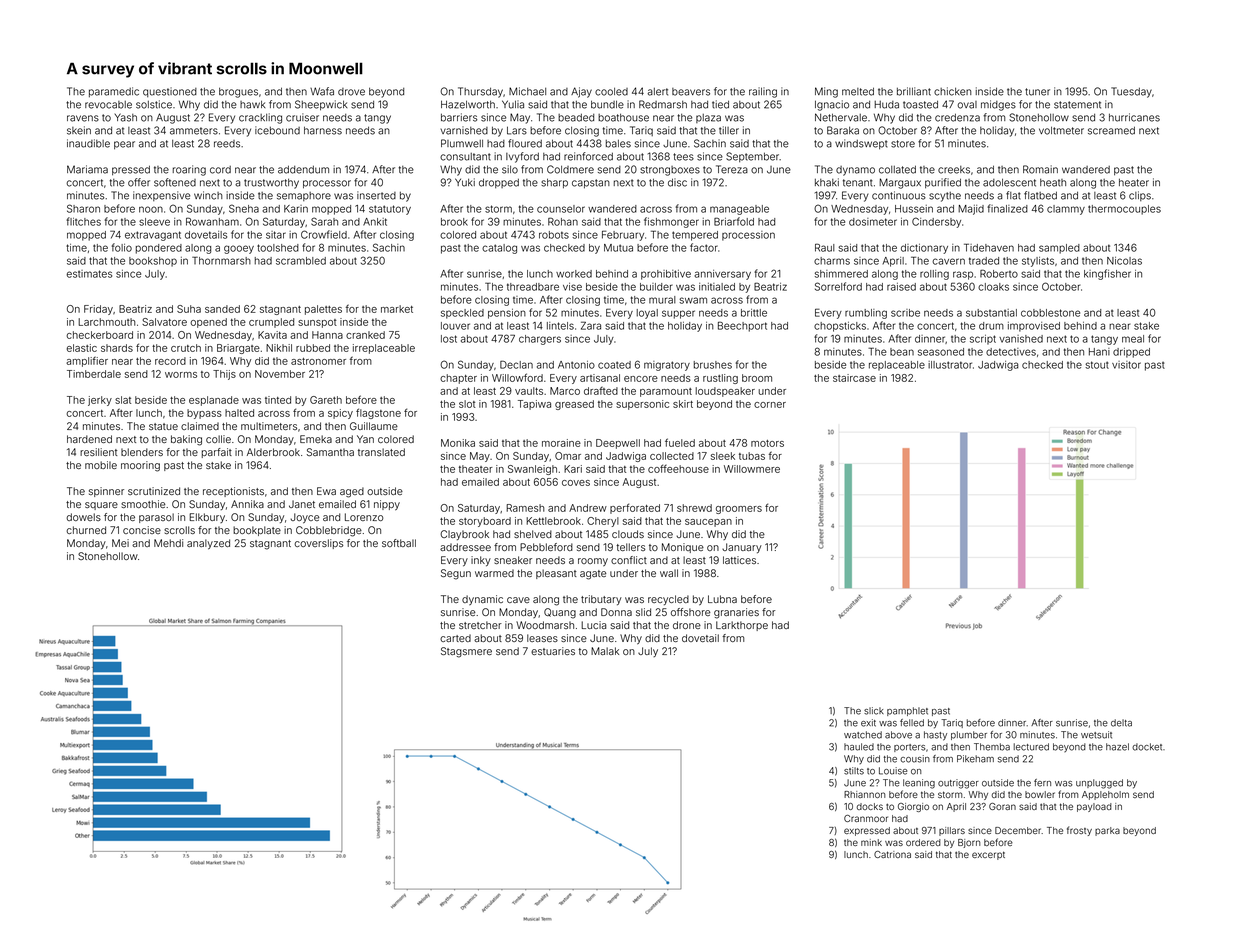 Image resolution: width=1233 pixels, height=952 pixels. I want to click on stilts, so click(854, 771).
